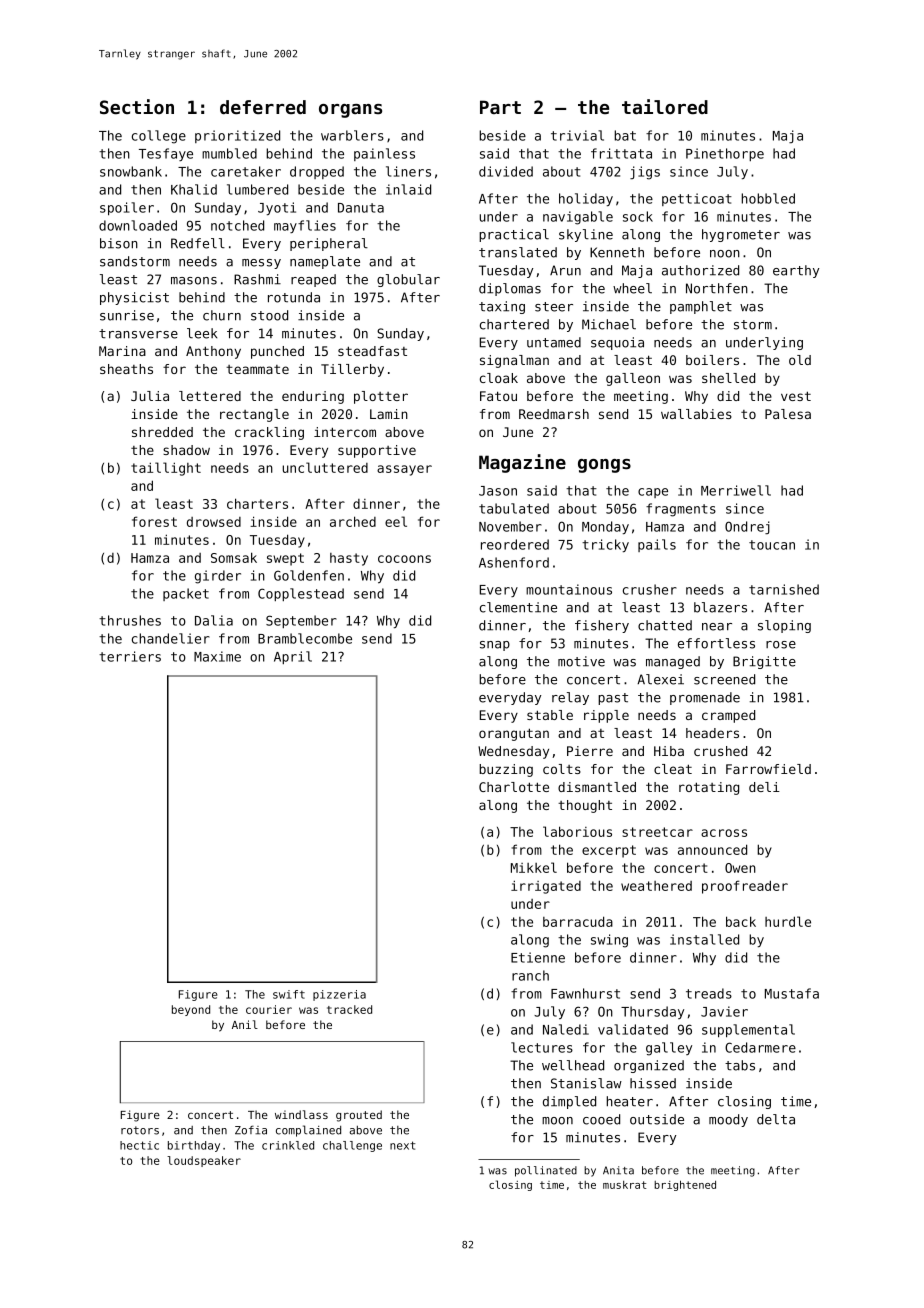  I want to click on hasty, so click(349, 559).
